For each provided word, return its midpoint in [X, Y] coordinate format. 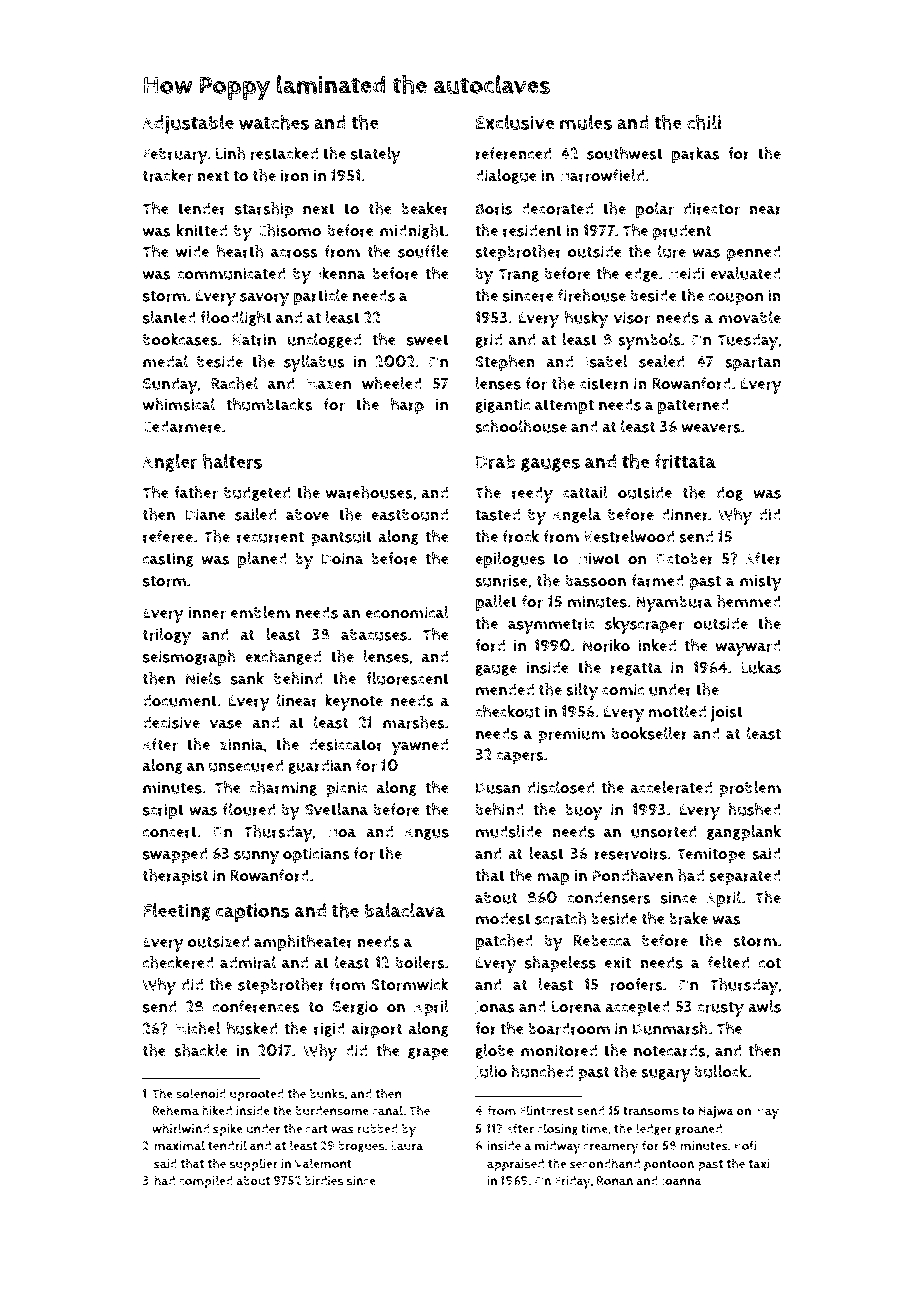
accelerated [671, 787]
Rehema [176, 1110]
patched [504, 942]
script [163, 811]
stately [376, 155]
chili [704, 122]
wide [192, 251]
